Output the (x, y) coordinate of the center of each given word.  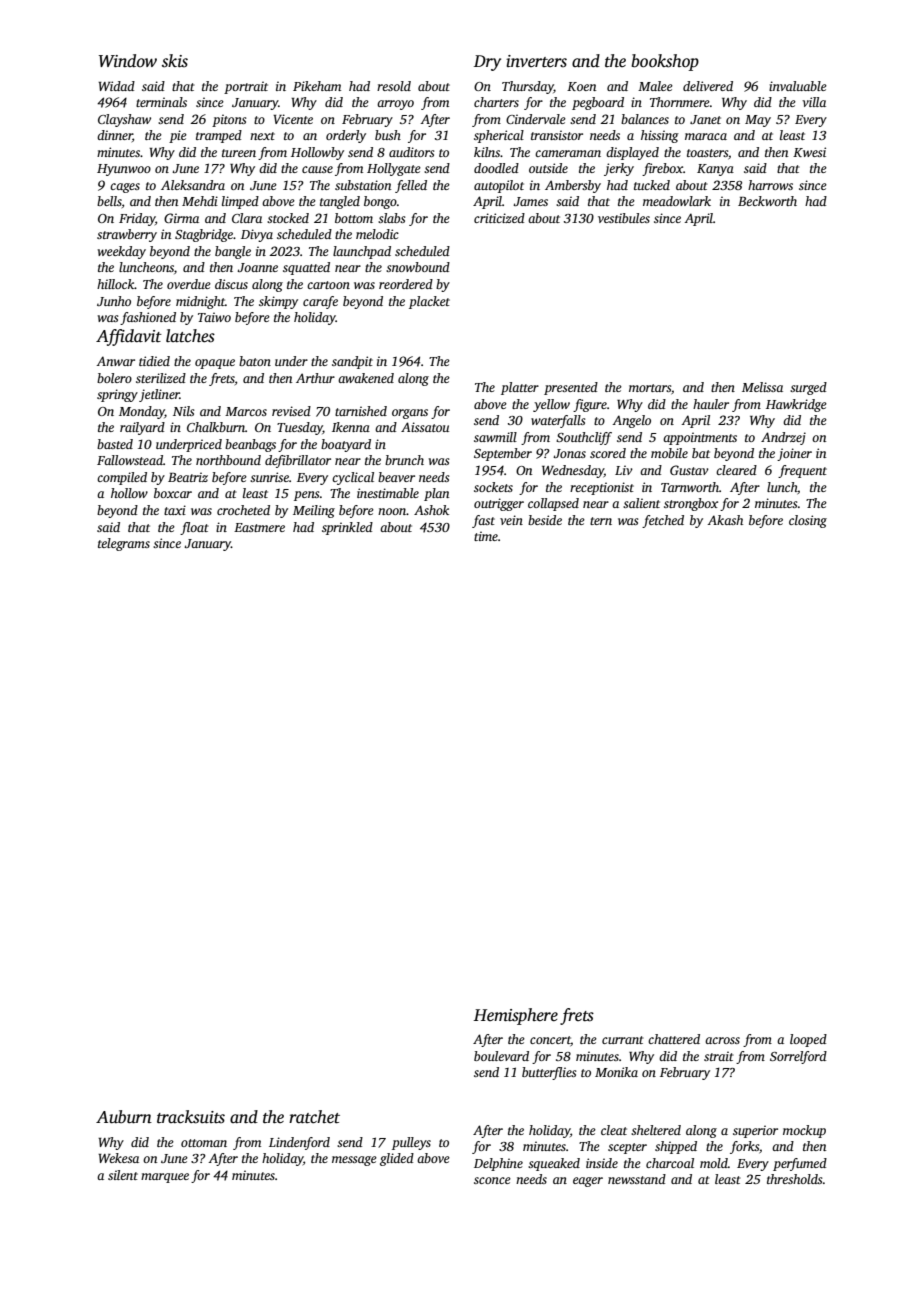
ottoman (204, 1143)
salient (641, 503)
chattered (674, 1039)
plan (436, 494)
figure (590, 405)
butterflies (549, 1073)
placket (429, 302)
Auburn (124, 1117)
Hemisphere (515, 1016)
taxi (175, 510)
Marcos (246, 411)
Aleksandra (193, 185)
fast (483, 521)
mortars (650, 388)
